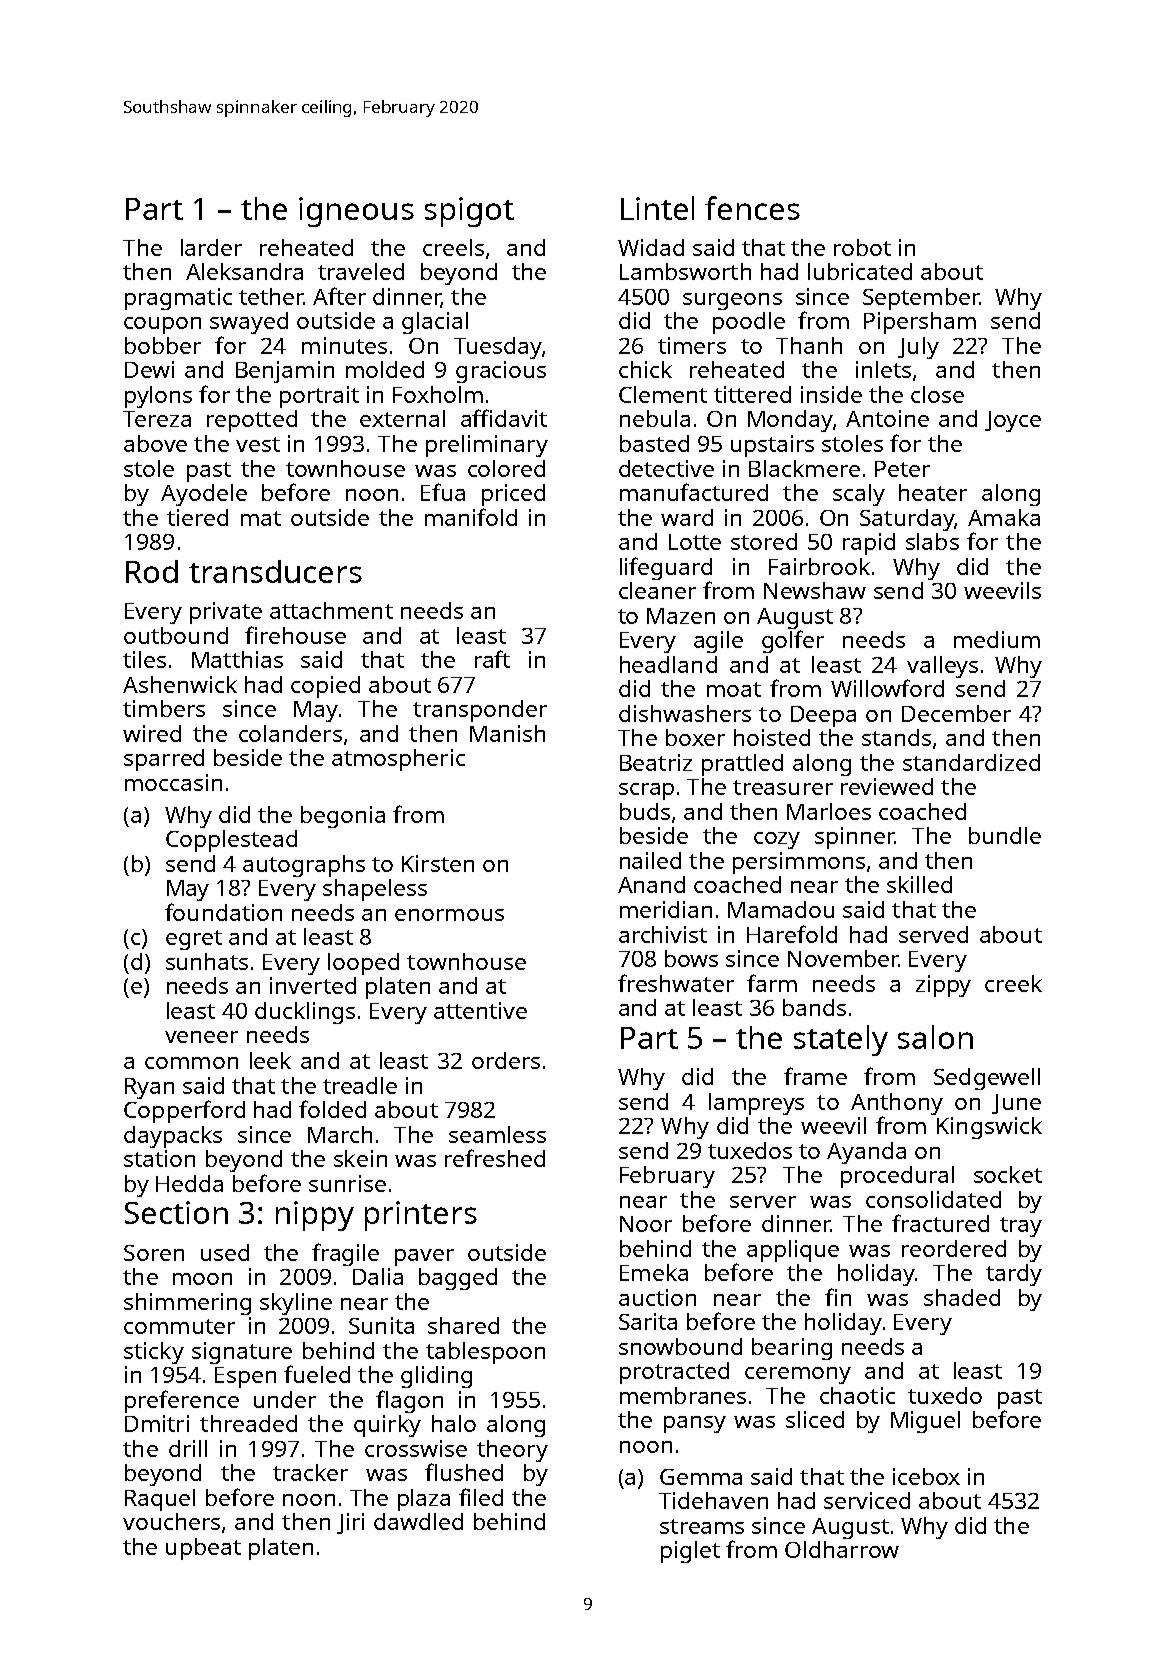  What do you see at coordinates (933, 1199) in the image?
I see `consolidated` at bounding box center [933, 1199].
